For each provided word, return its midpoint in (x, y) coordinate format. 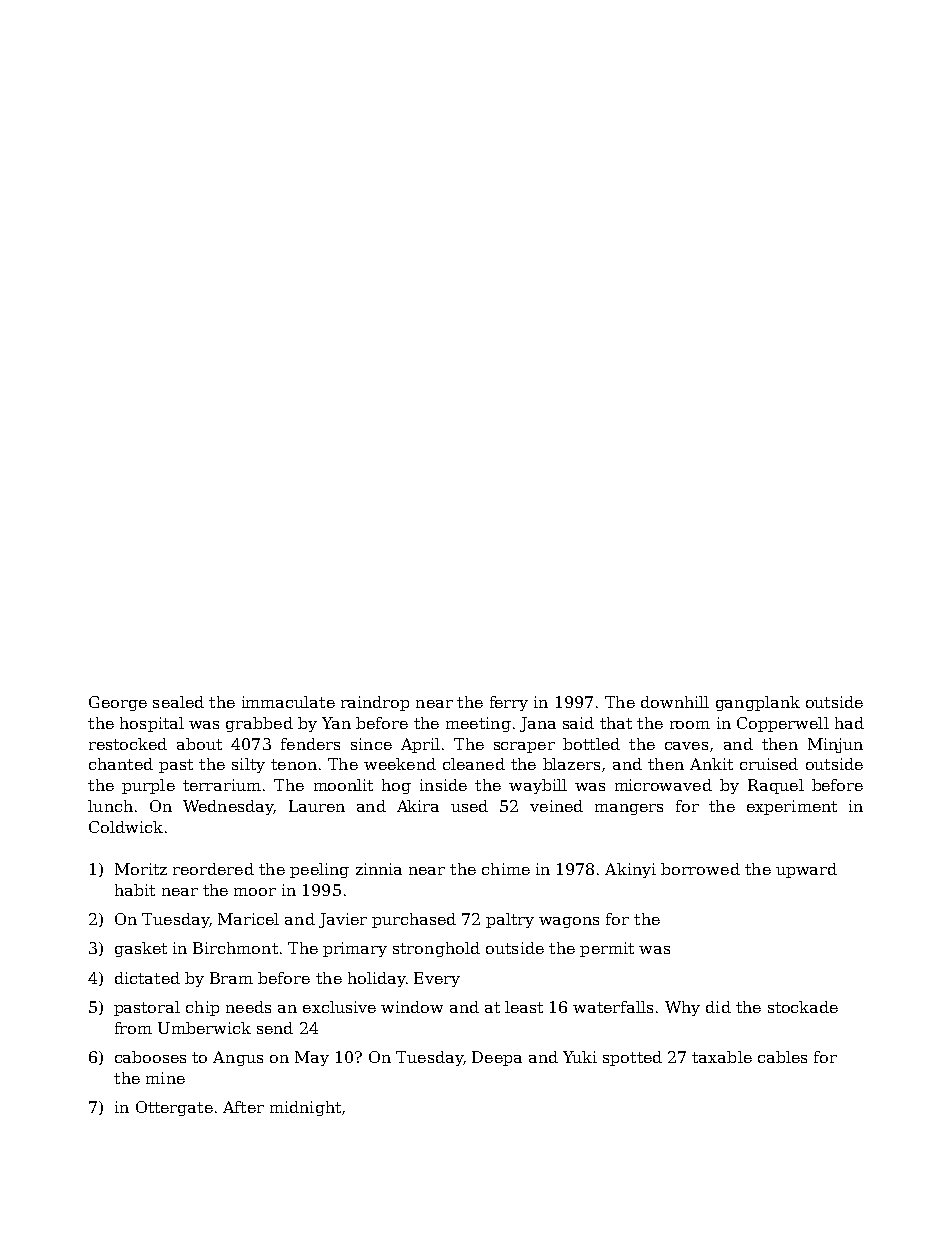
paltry (510, 920)
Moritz (141, 869)
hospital (152, 724)
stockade (803, 1007)
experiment (792, 807)
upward (806, 870)
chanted (121, 764)
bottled (591, 744)
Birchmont (235, 948)
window (412, 1007)
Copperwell (783, 724)
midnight (305, 1108)
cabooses (150, 1057)
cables (782, 1057)
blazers (571, 764)
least (524, 1007)
